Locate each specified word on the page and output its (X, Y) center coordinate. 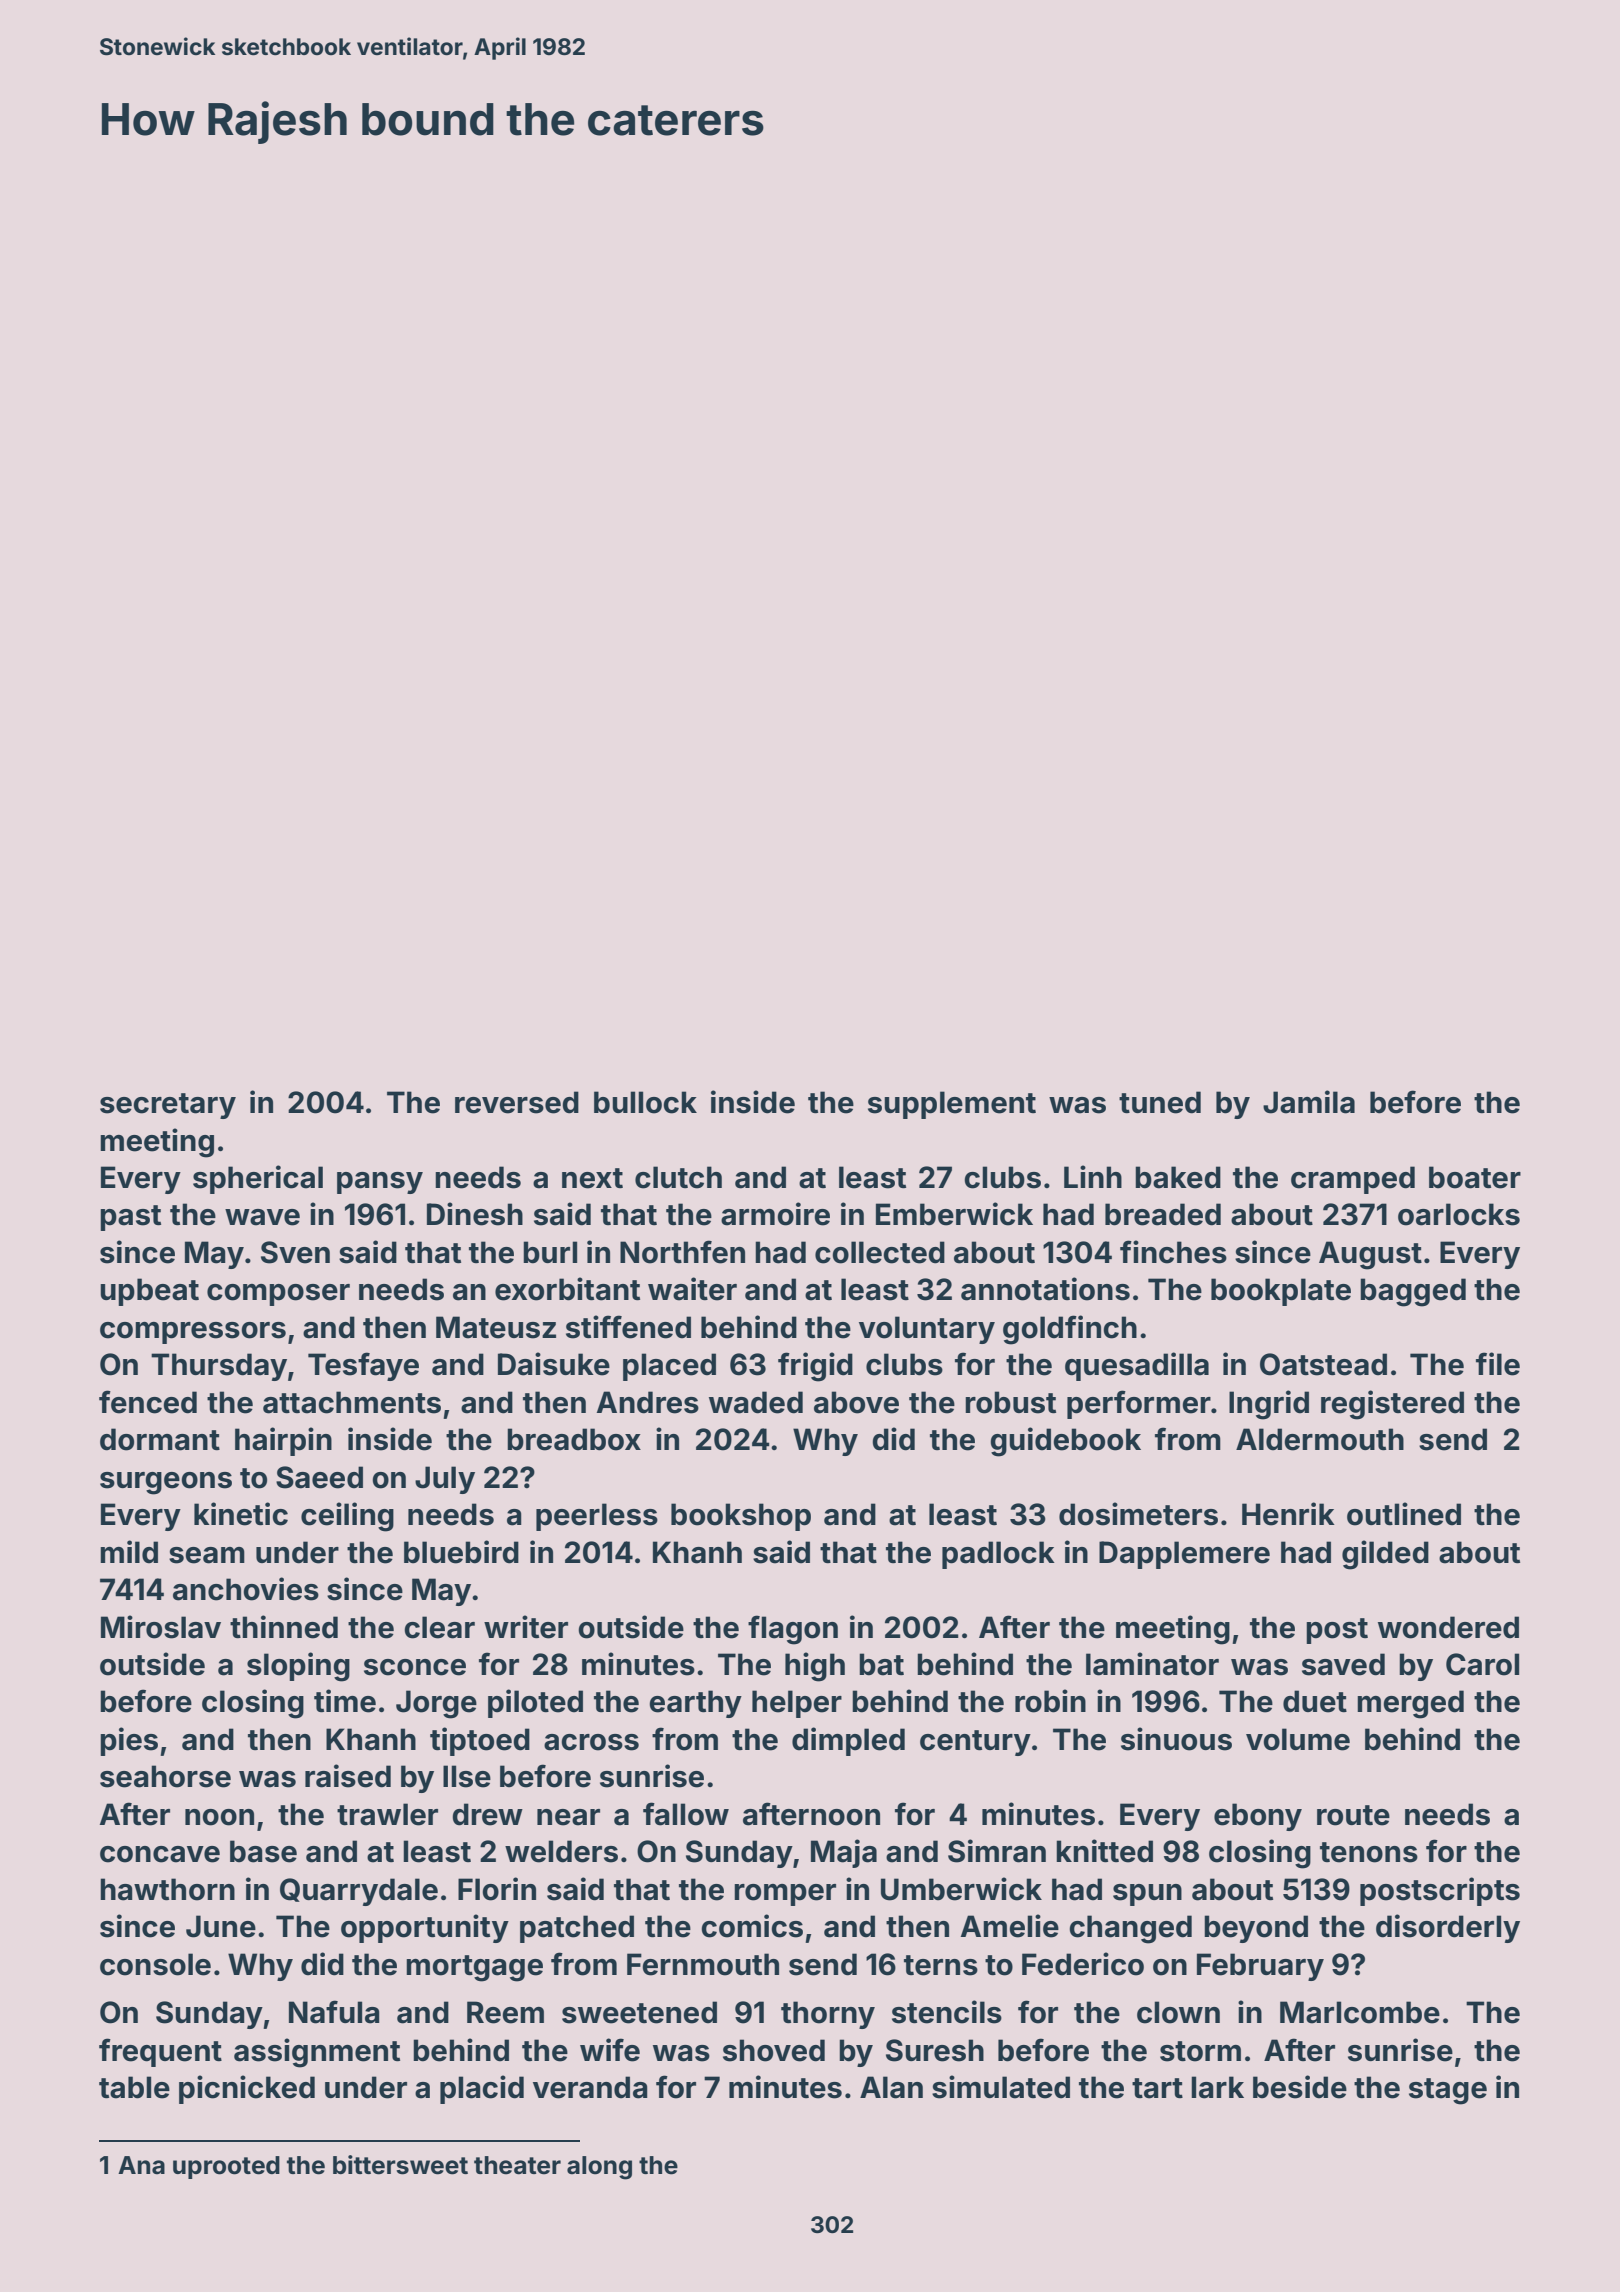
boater (1475, 1177)
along (599, 2168)
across (591, 1742)
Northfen (682, 1252)
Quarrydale (359, 1892)
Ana (141, 2165)
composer (278, 1295)
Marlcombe (1360, 2012)
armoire (775, 1214)
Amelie (1010, 1926)
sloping (298, 1667)
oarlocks (1459, 1214)
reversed (517, 1102)
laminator (1152, 1664)
